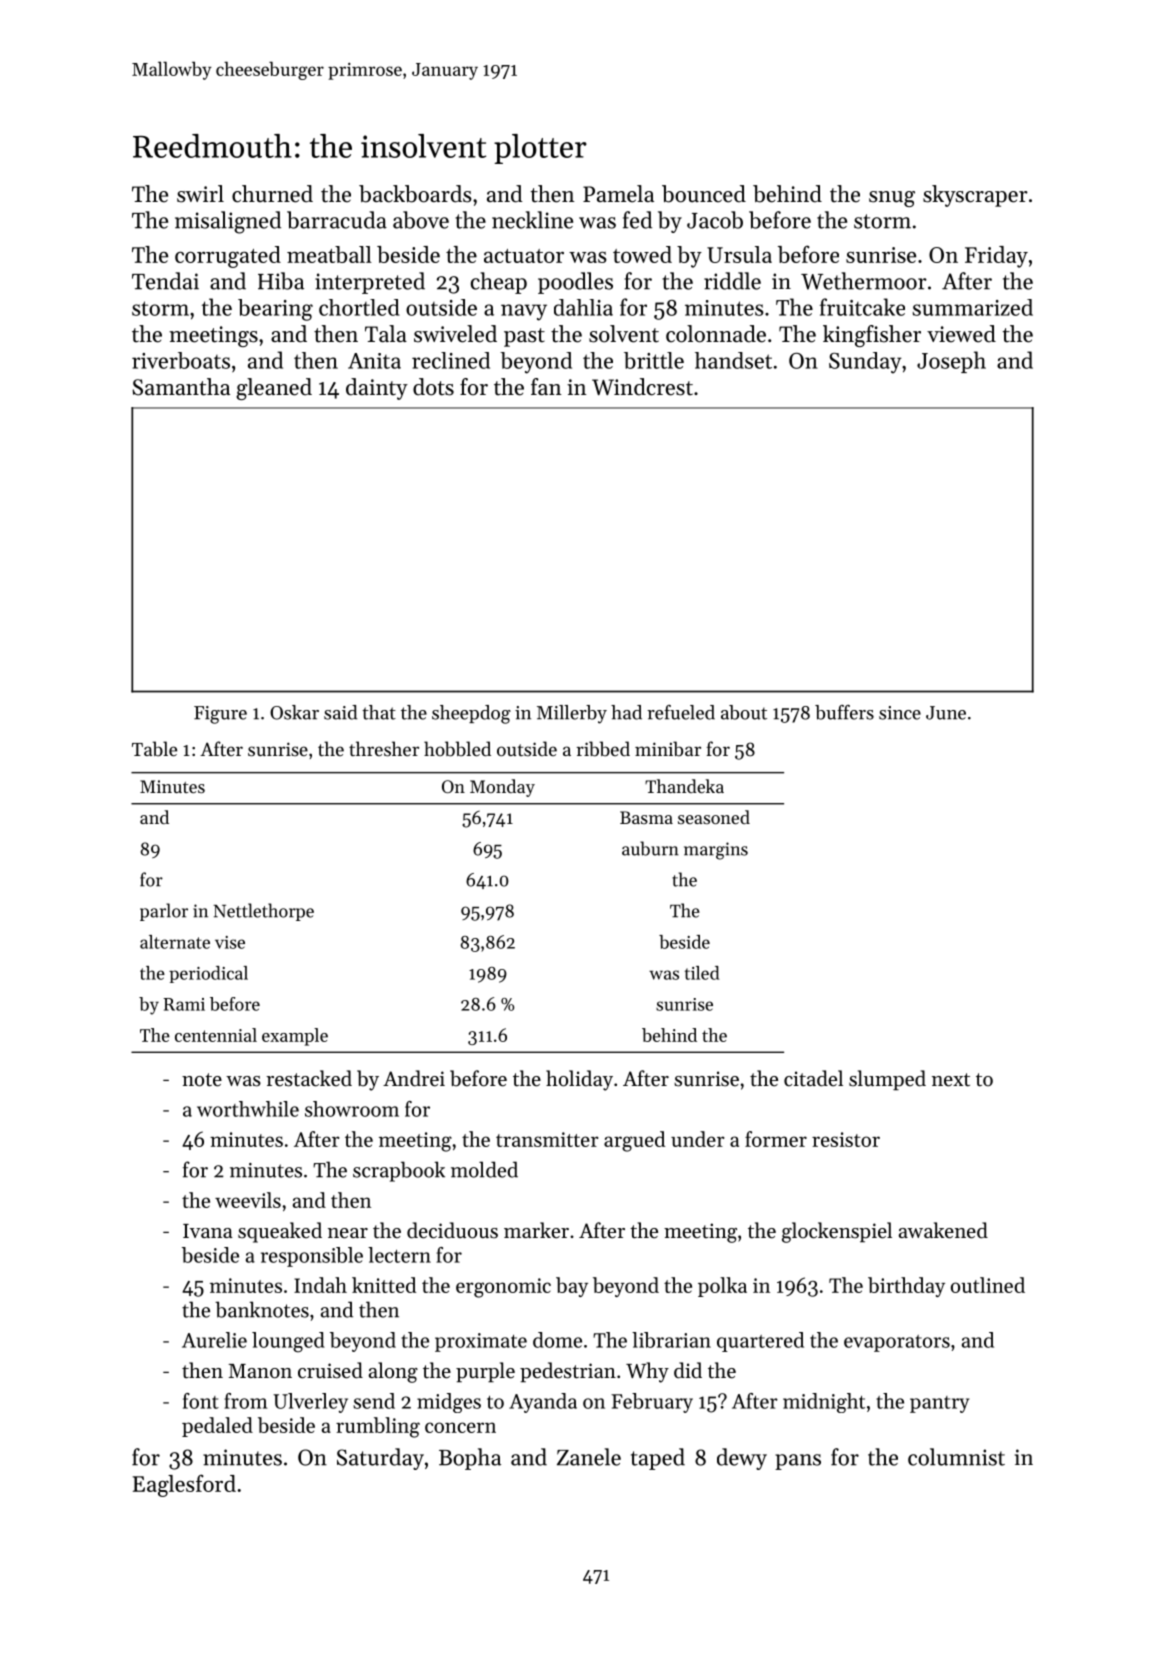 This screenshot has height=1654, width=1165. What do you see at coordinates (579, 1080) in the screenshot?
I see `holiday` at bounding box center [579, 1080].
